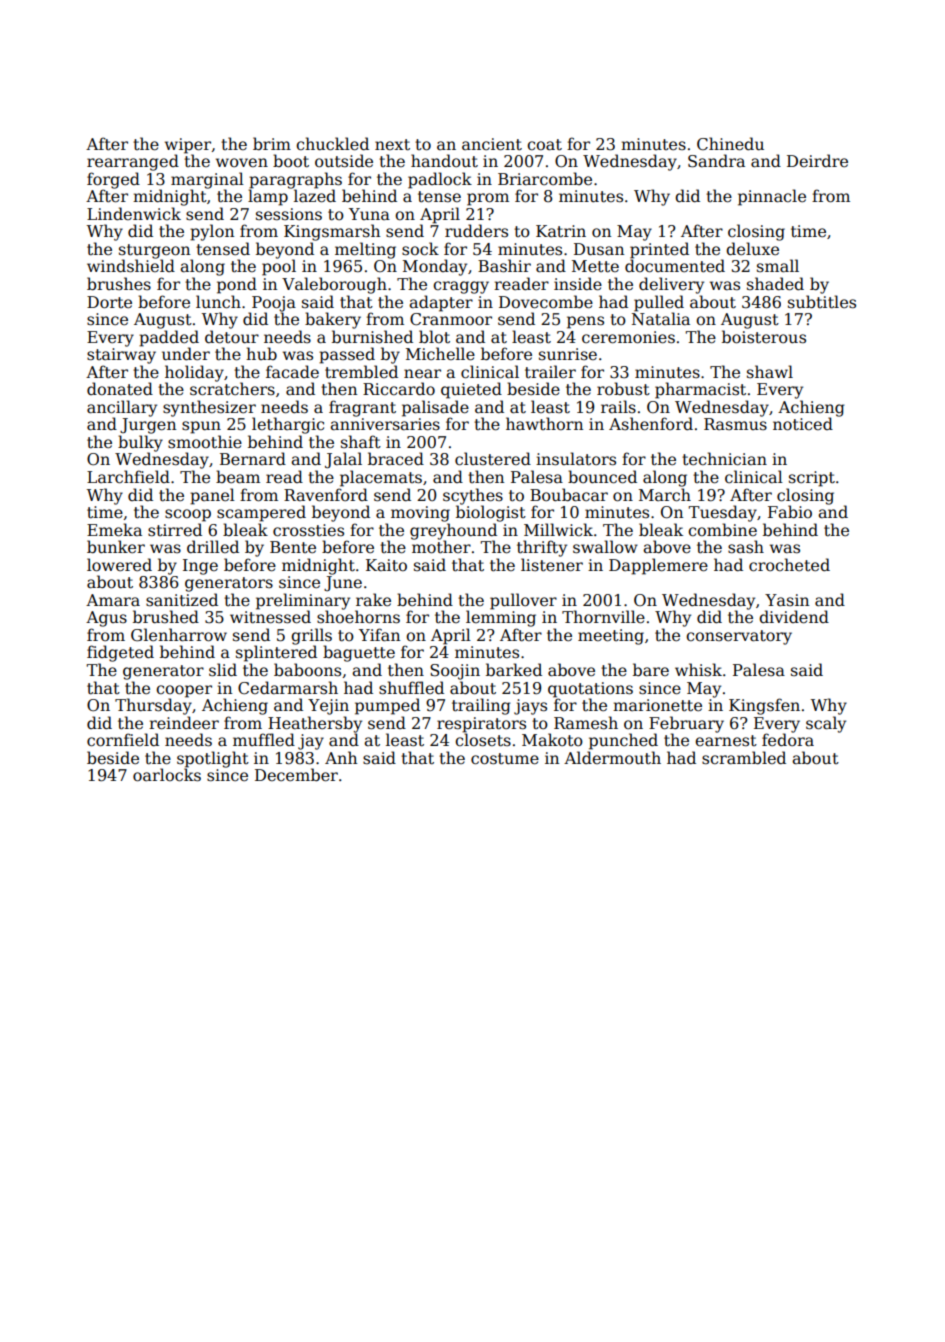 This image has width=945, height=1342. Describe the element at coordinates (186, 353) in the image. I see `under` at that location.
